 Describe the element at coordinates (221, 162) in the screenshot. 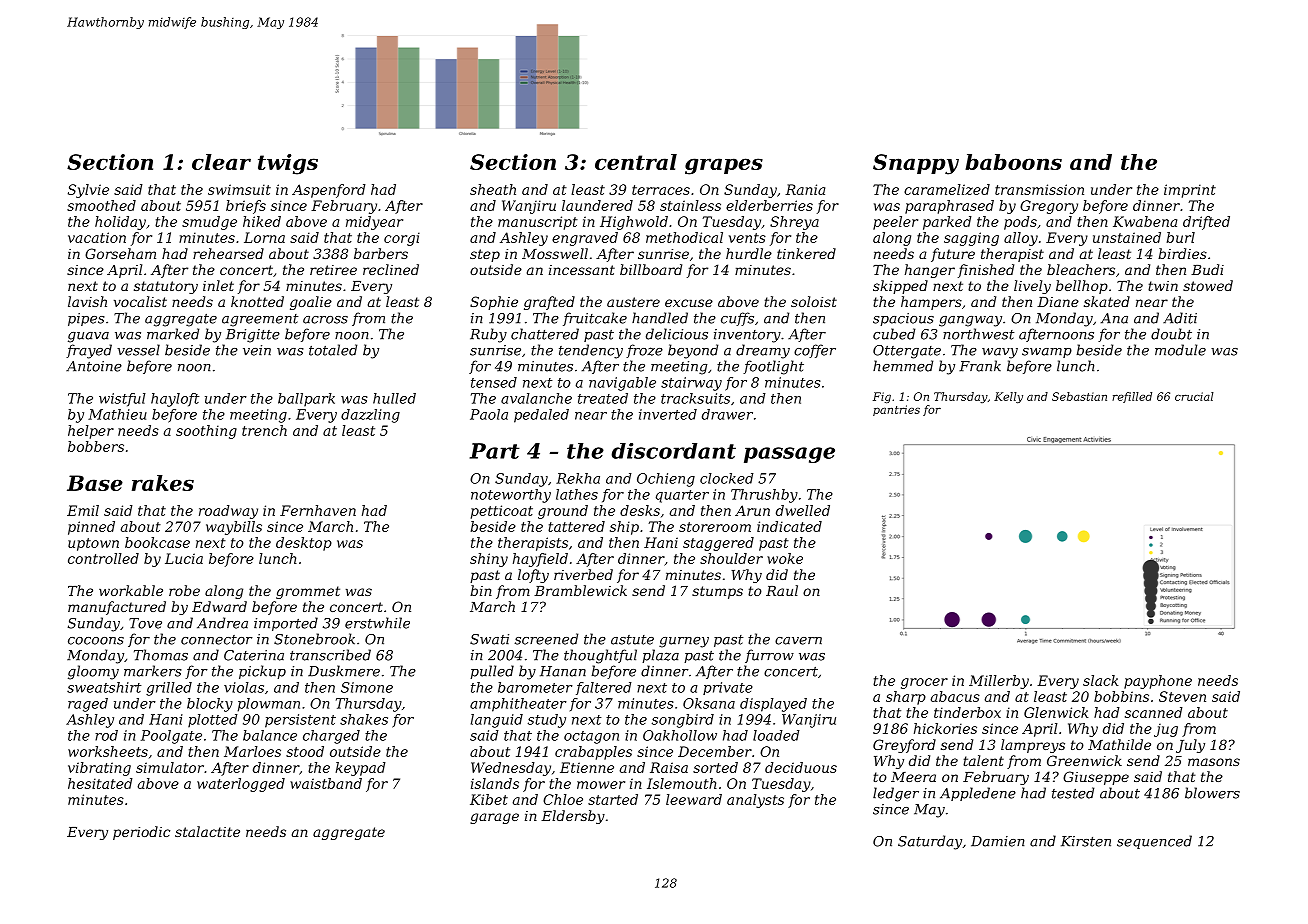

I see `clear` at that location.
